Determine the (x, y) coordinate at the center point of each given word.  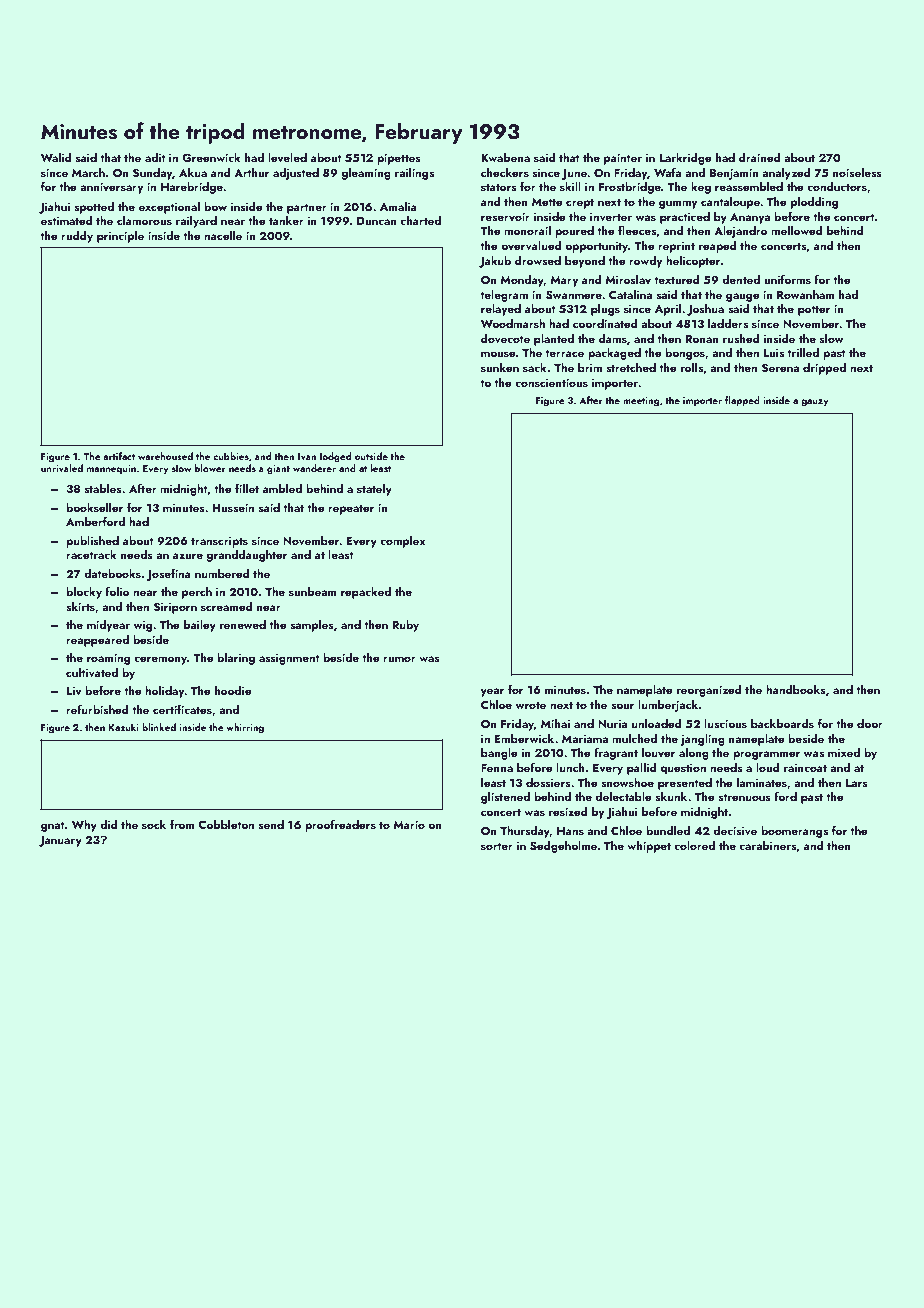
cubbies (231, 456)
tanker (286, 220)
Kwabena (505, 157)
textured (677, 279)
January (60, 841)
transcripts (219, 542)
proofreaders (340, 825)
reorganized (709, 691)
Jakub (495, 262)
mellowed (797, 230)
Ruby (405, 626)
